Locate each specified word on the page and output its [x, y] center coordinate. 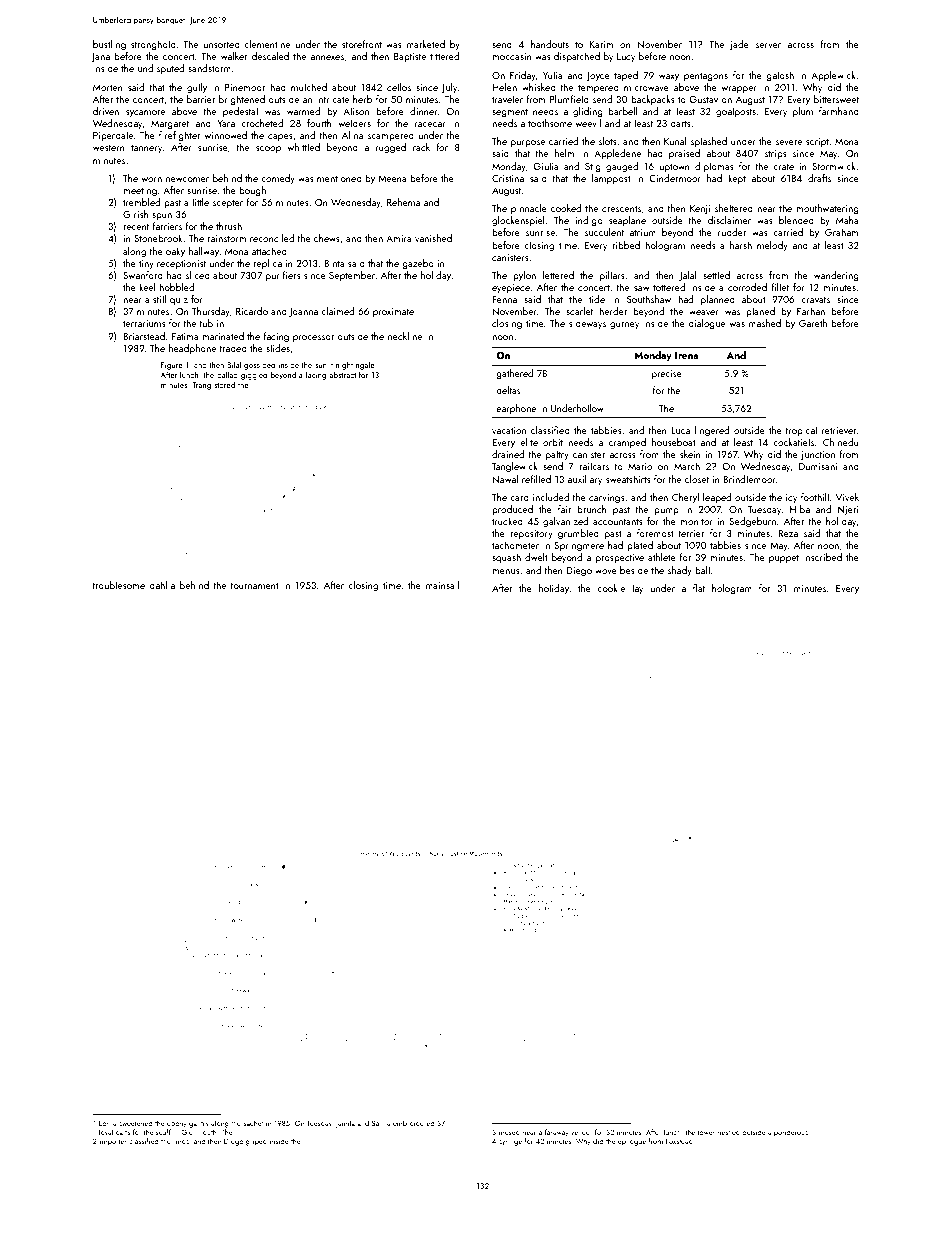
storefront [362, 44]
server [768, 45]
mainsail [442, 585]
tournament [254, 586]
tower [706, 1132]
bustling [109, 45]
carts [123, 1132]
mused [509, 1132]
